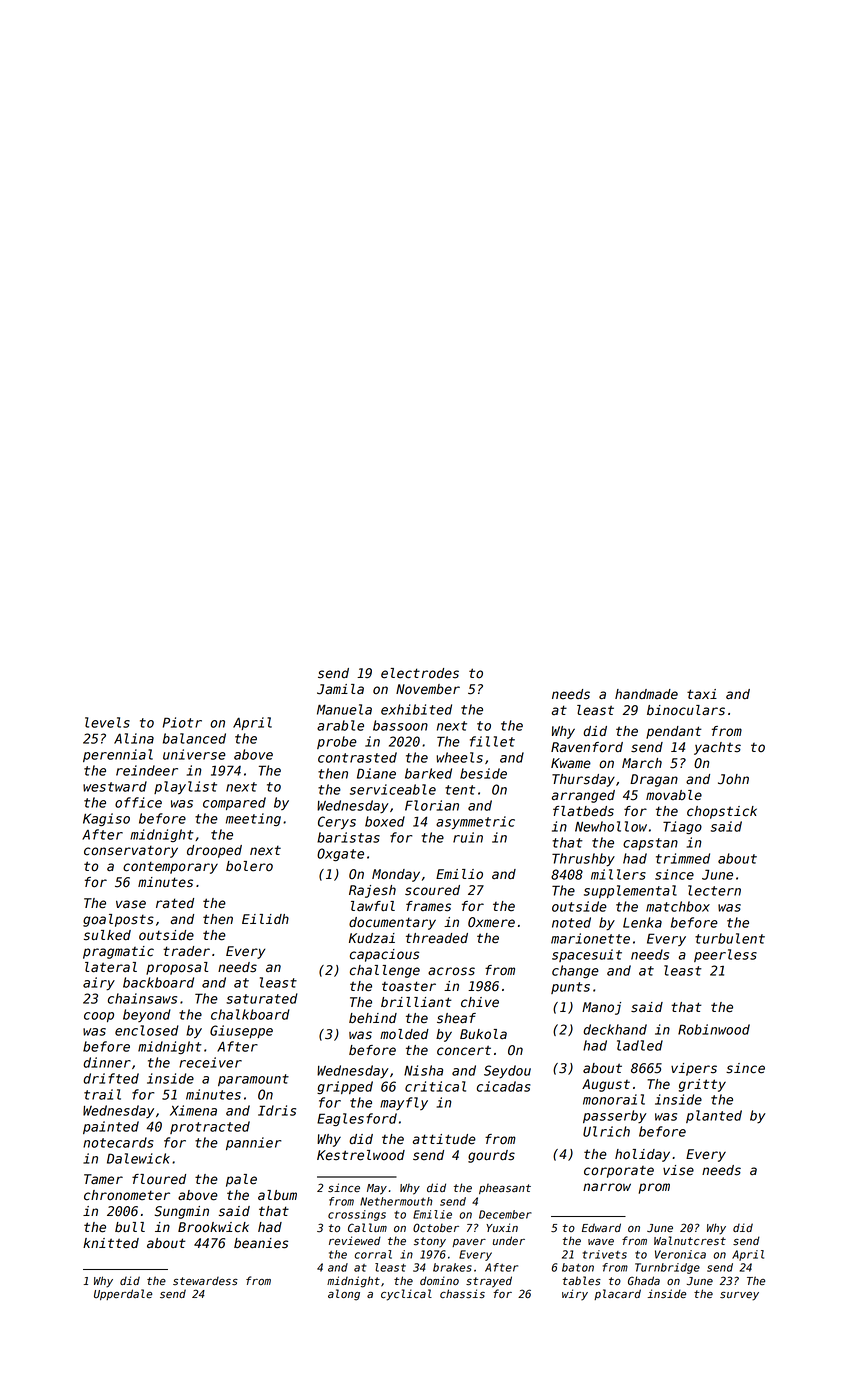 The width and height of the document is (849, 1400). Describe the element at coordinates (702, 694) in the document. I see `taxi` at that location.
